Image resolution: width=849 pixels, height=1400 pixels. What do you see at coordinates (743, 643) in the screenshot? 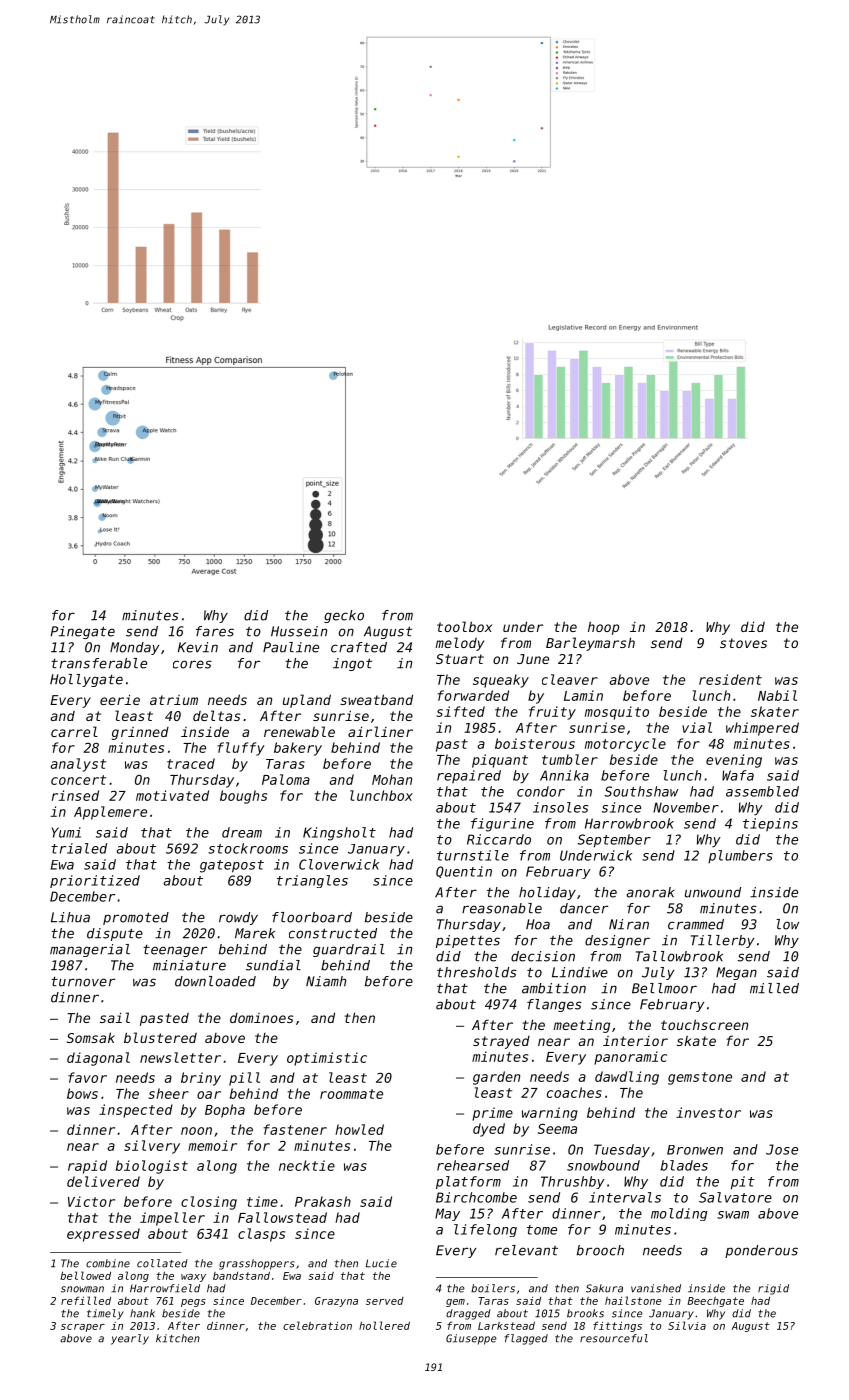
I see `stoves` at bounding box center [743, 643].
